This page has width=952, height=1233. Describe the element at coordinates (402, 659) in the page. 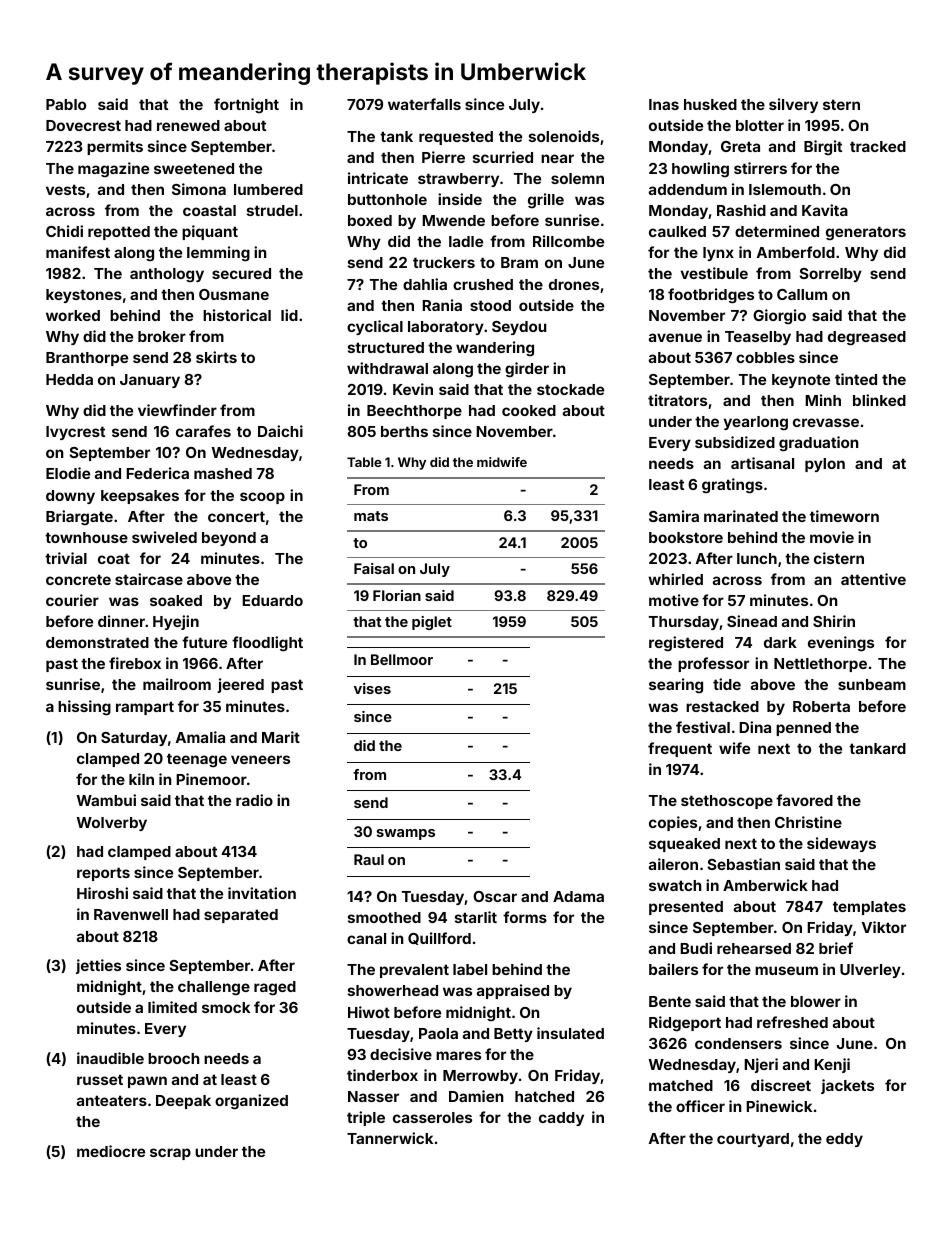

I see `Bellmoor` at that location.
